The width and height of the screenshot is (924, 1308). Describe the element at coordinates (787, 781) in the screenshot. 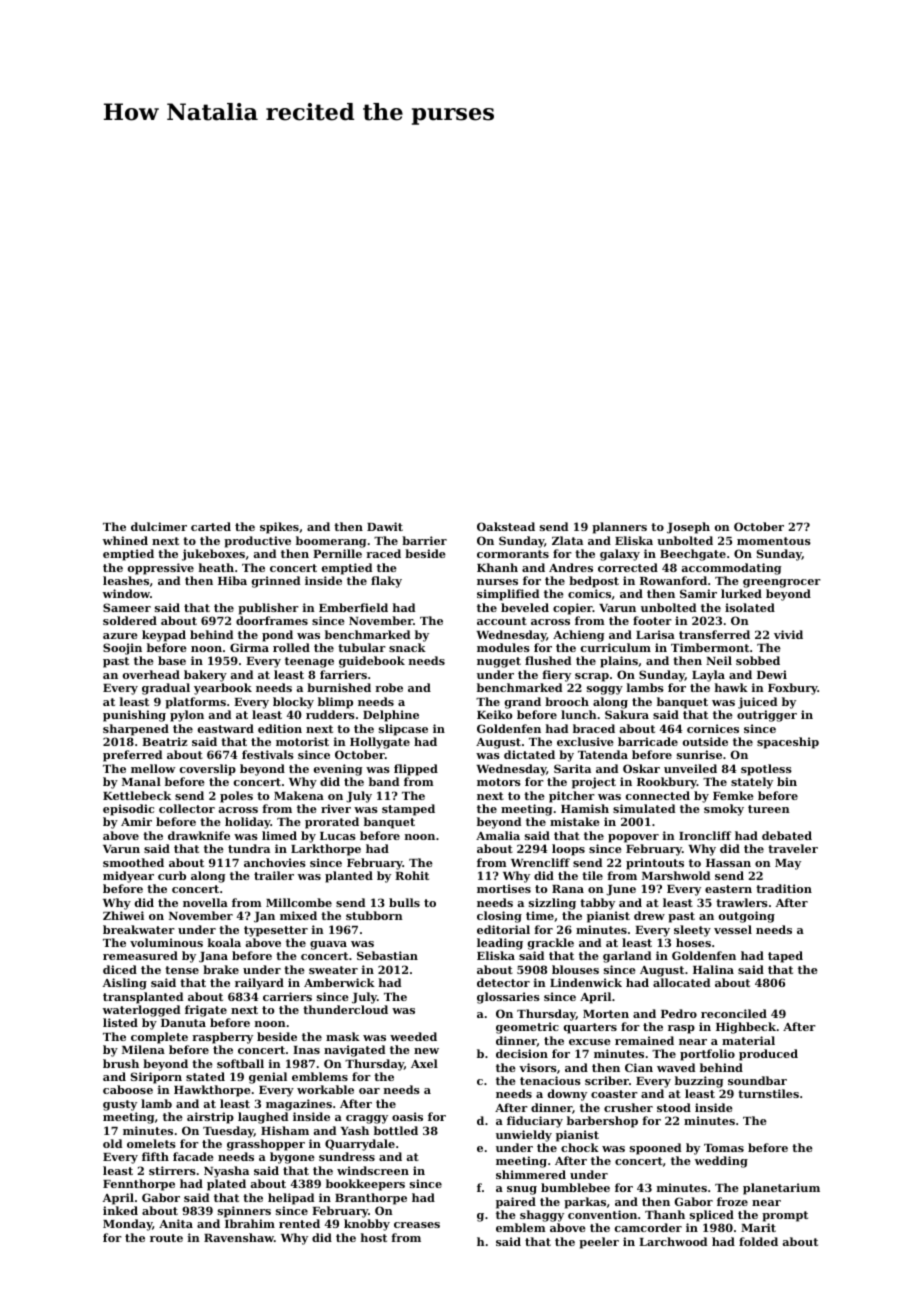

I see `bin` at that location.
